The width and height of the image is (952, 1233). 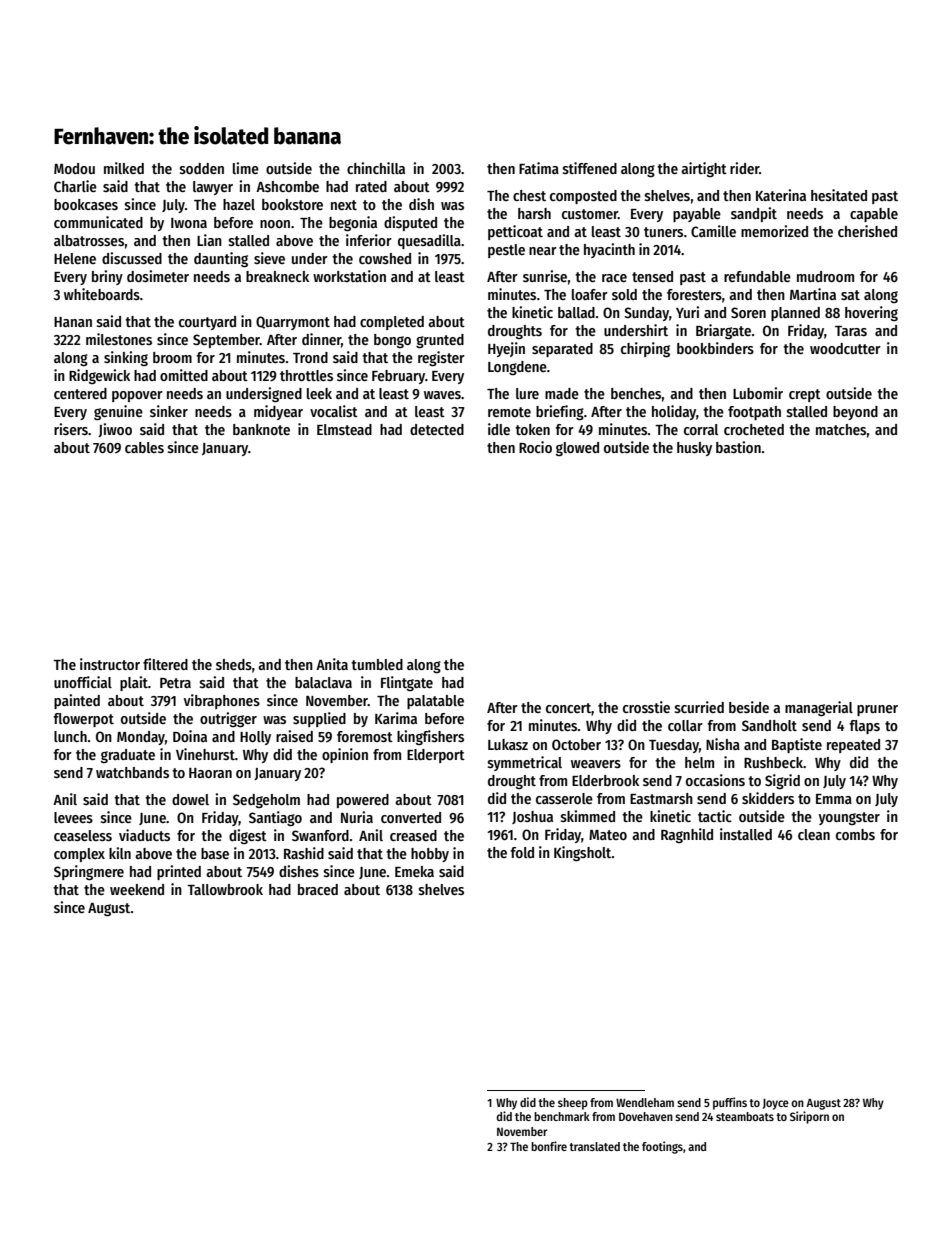 I want to click on husky, so click(x=694, y=449).
